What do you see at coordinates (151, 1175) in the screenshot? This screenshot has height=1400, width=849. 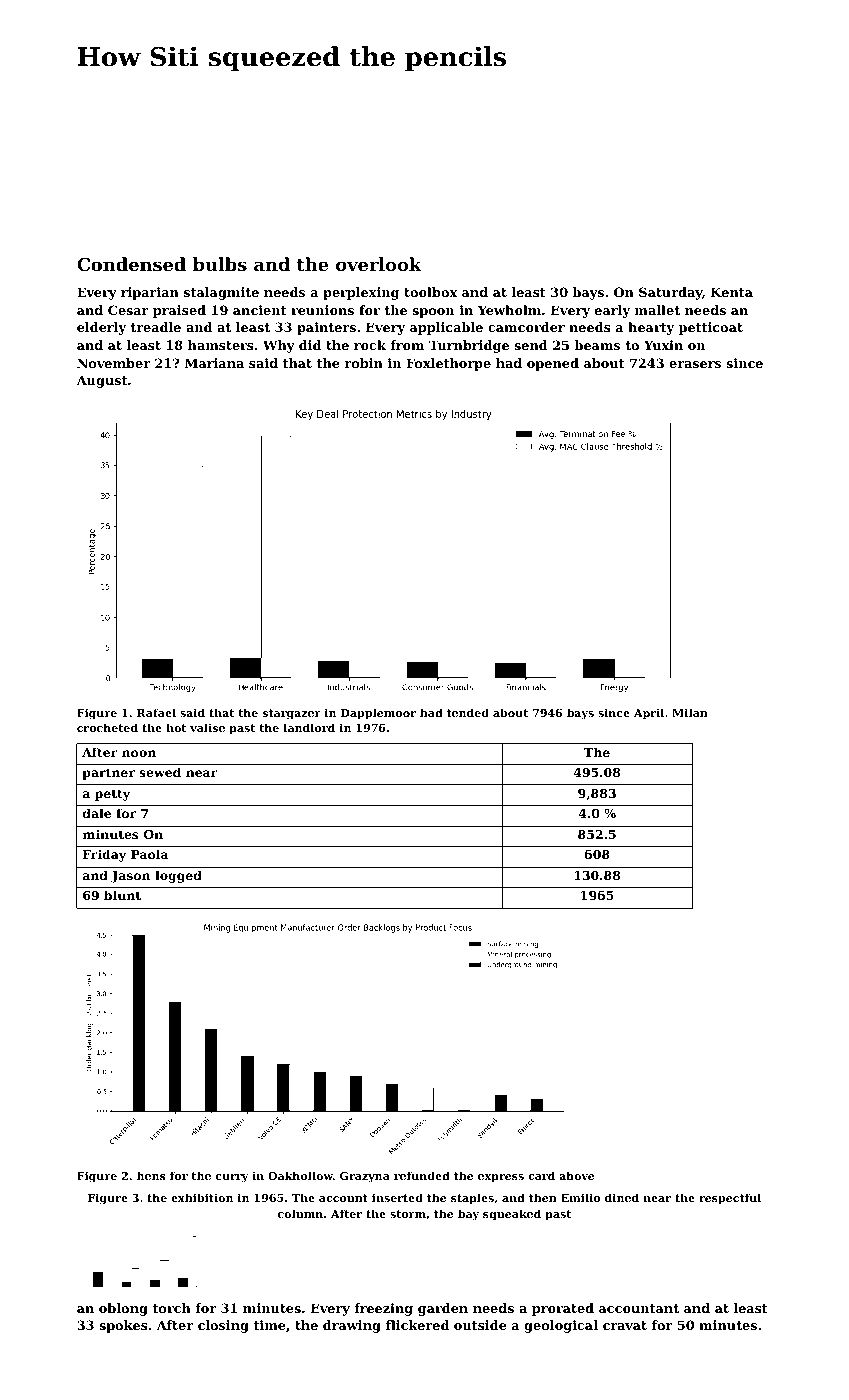 I see `hens` at bounding box center [151, 1175].
